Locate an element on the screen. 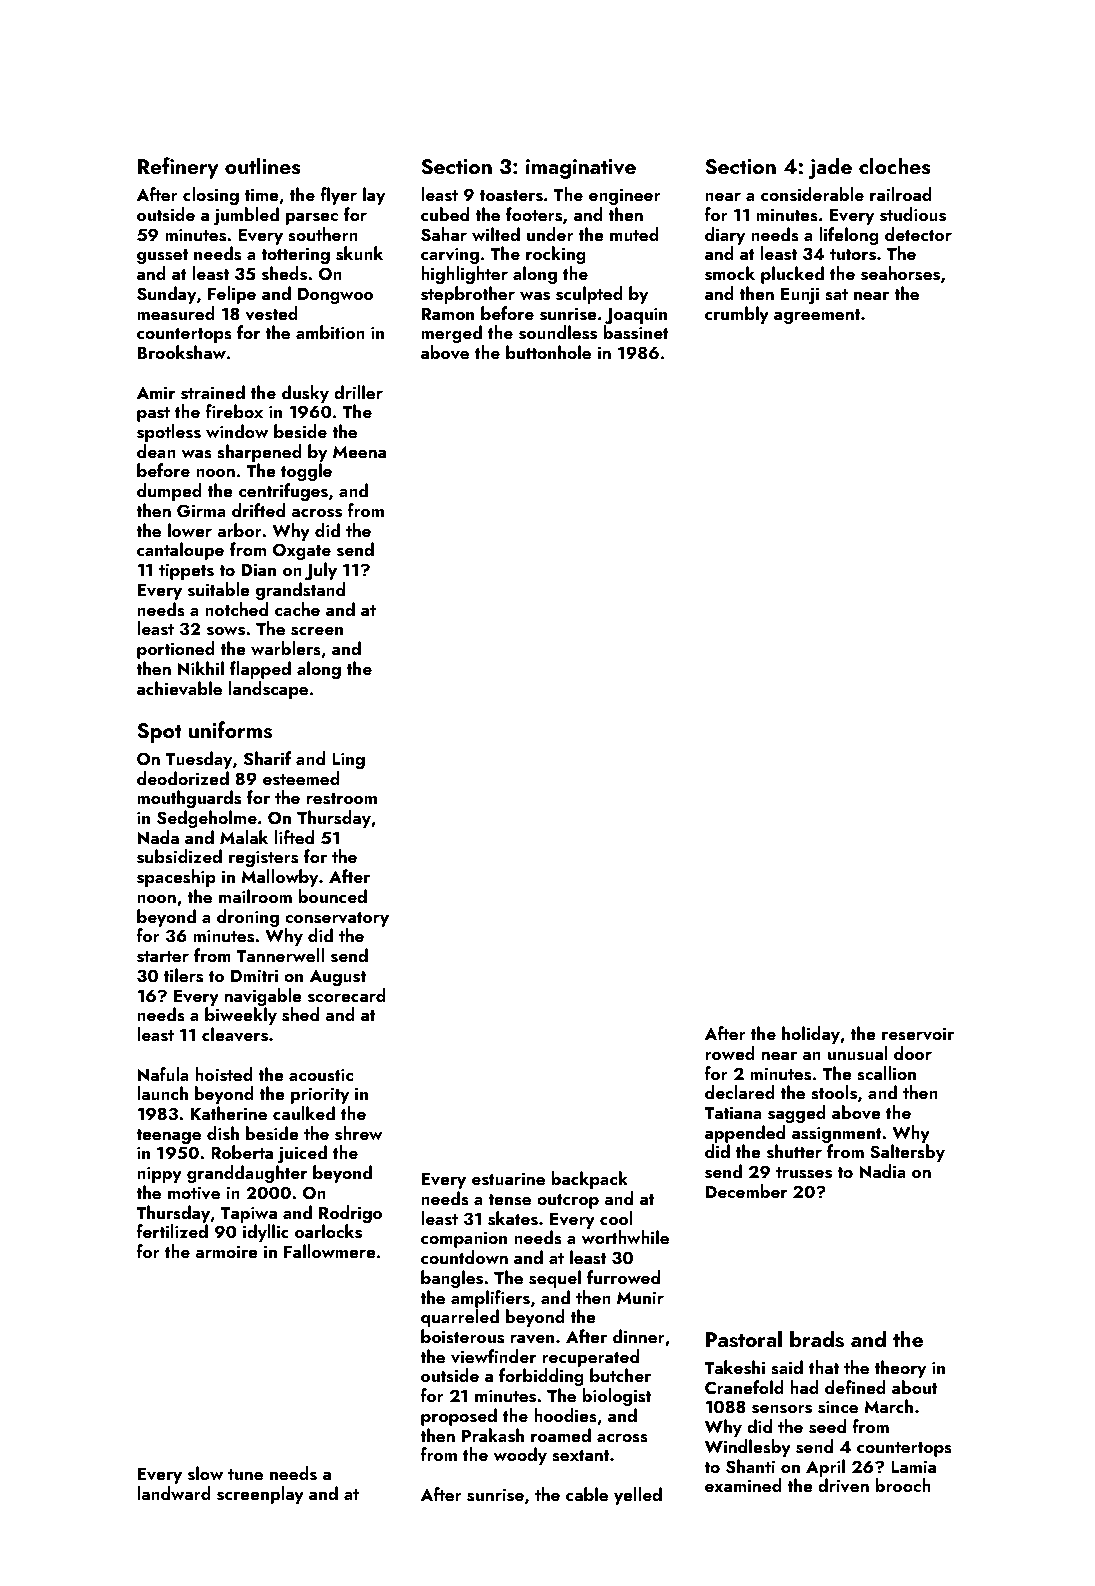 The height and width of the screenshot is (1586, 1095). gusset is located at coordinates (162, 256).
